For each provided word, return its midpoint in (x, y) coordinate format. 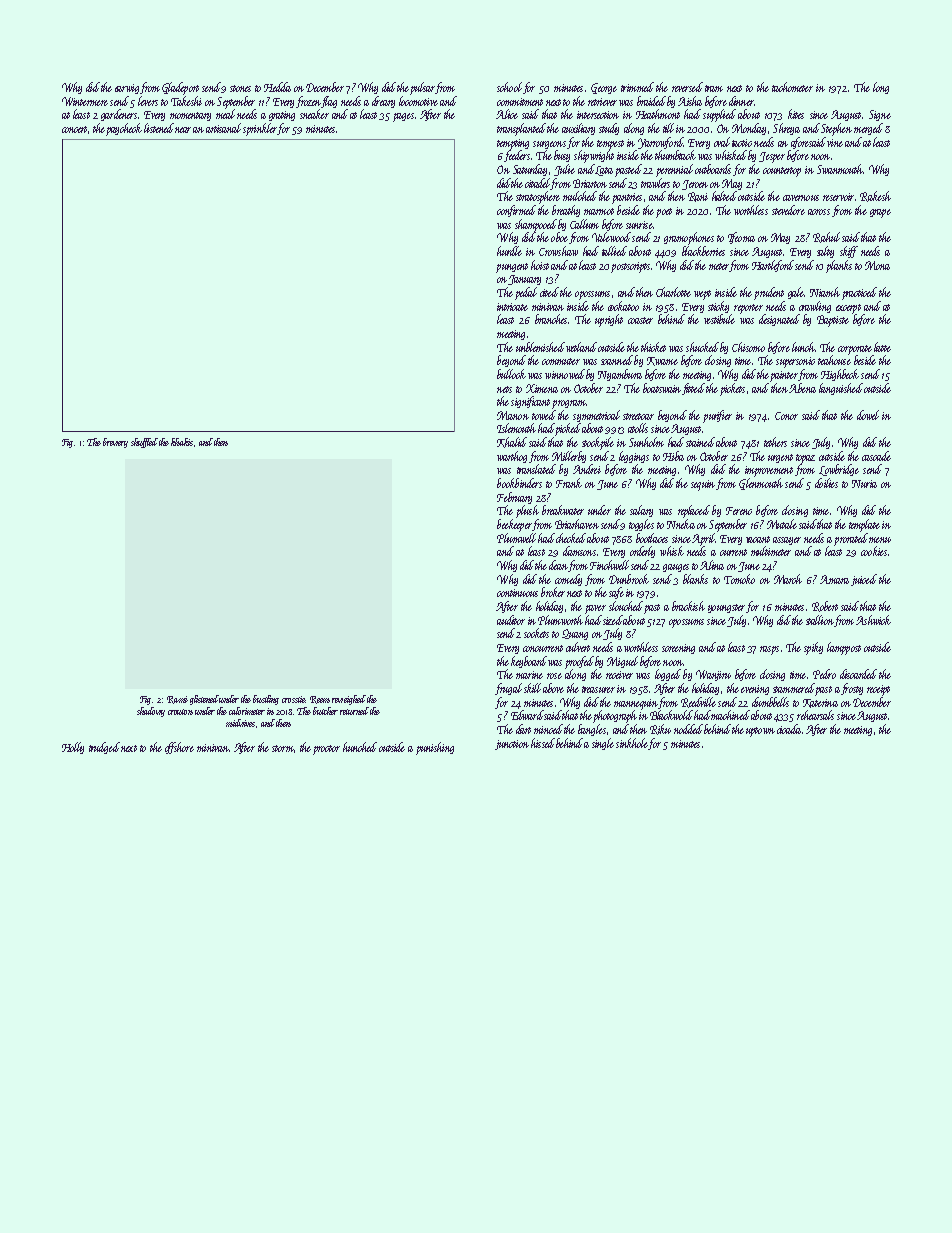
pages (403, 117)
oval (722, 142)
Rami (177, 700)
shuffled (144, 443)
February (514, 498)
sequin (703, 485)
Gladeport (180, 88)
